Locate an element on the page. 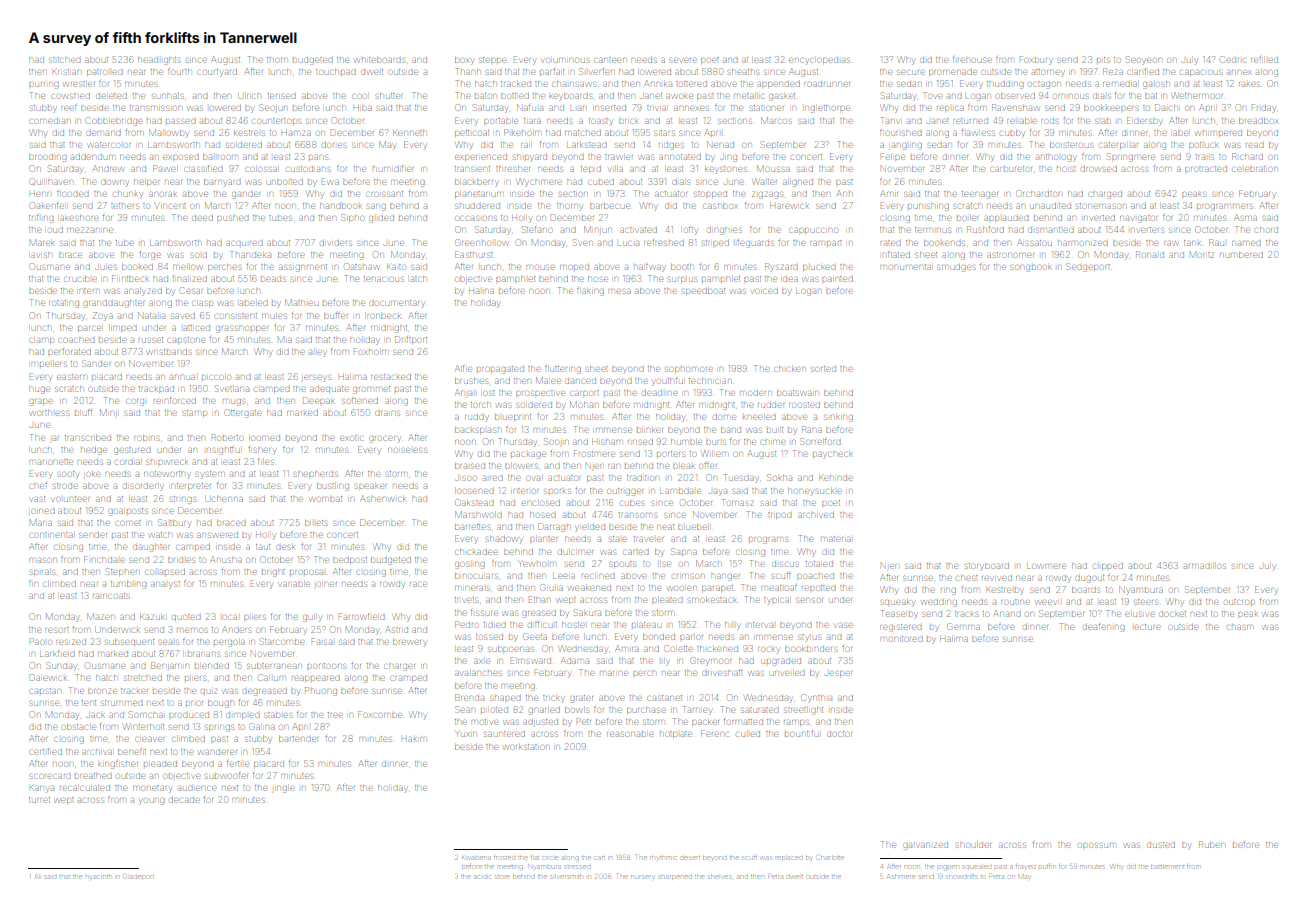 The height and width of the document is (924, 1308). bluff is located at coordinates (83, 413).
